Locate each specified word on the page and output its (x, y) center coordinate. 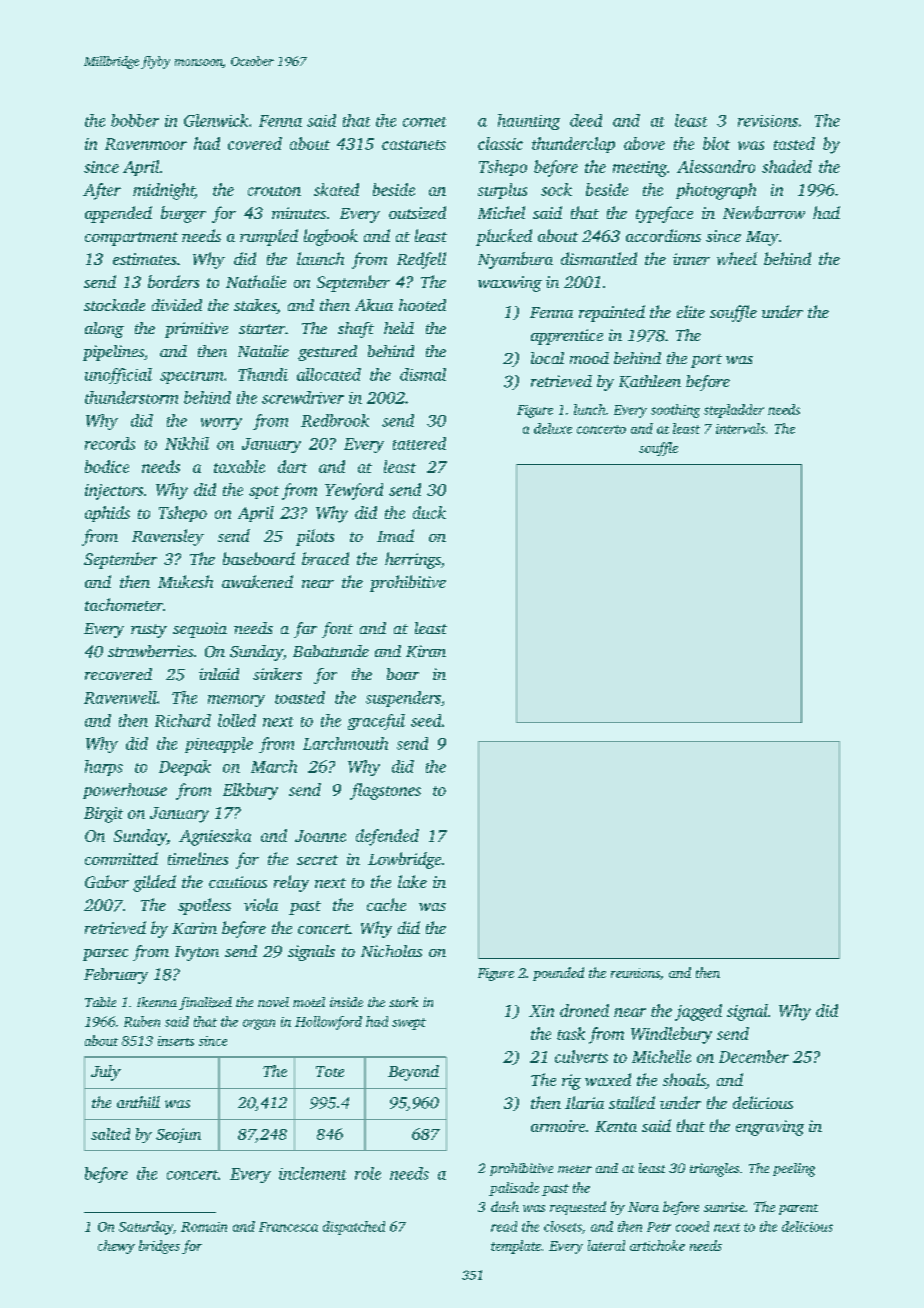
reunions (635, 973)
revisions (768, 121)
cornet (424, 122)
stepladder (734, 411)
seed (426, 720)
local (547, 358)
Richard (183, 720)
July (106, 1073)
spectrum (191, 377)
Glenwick (216, 120)
